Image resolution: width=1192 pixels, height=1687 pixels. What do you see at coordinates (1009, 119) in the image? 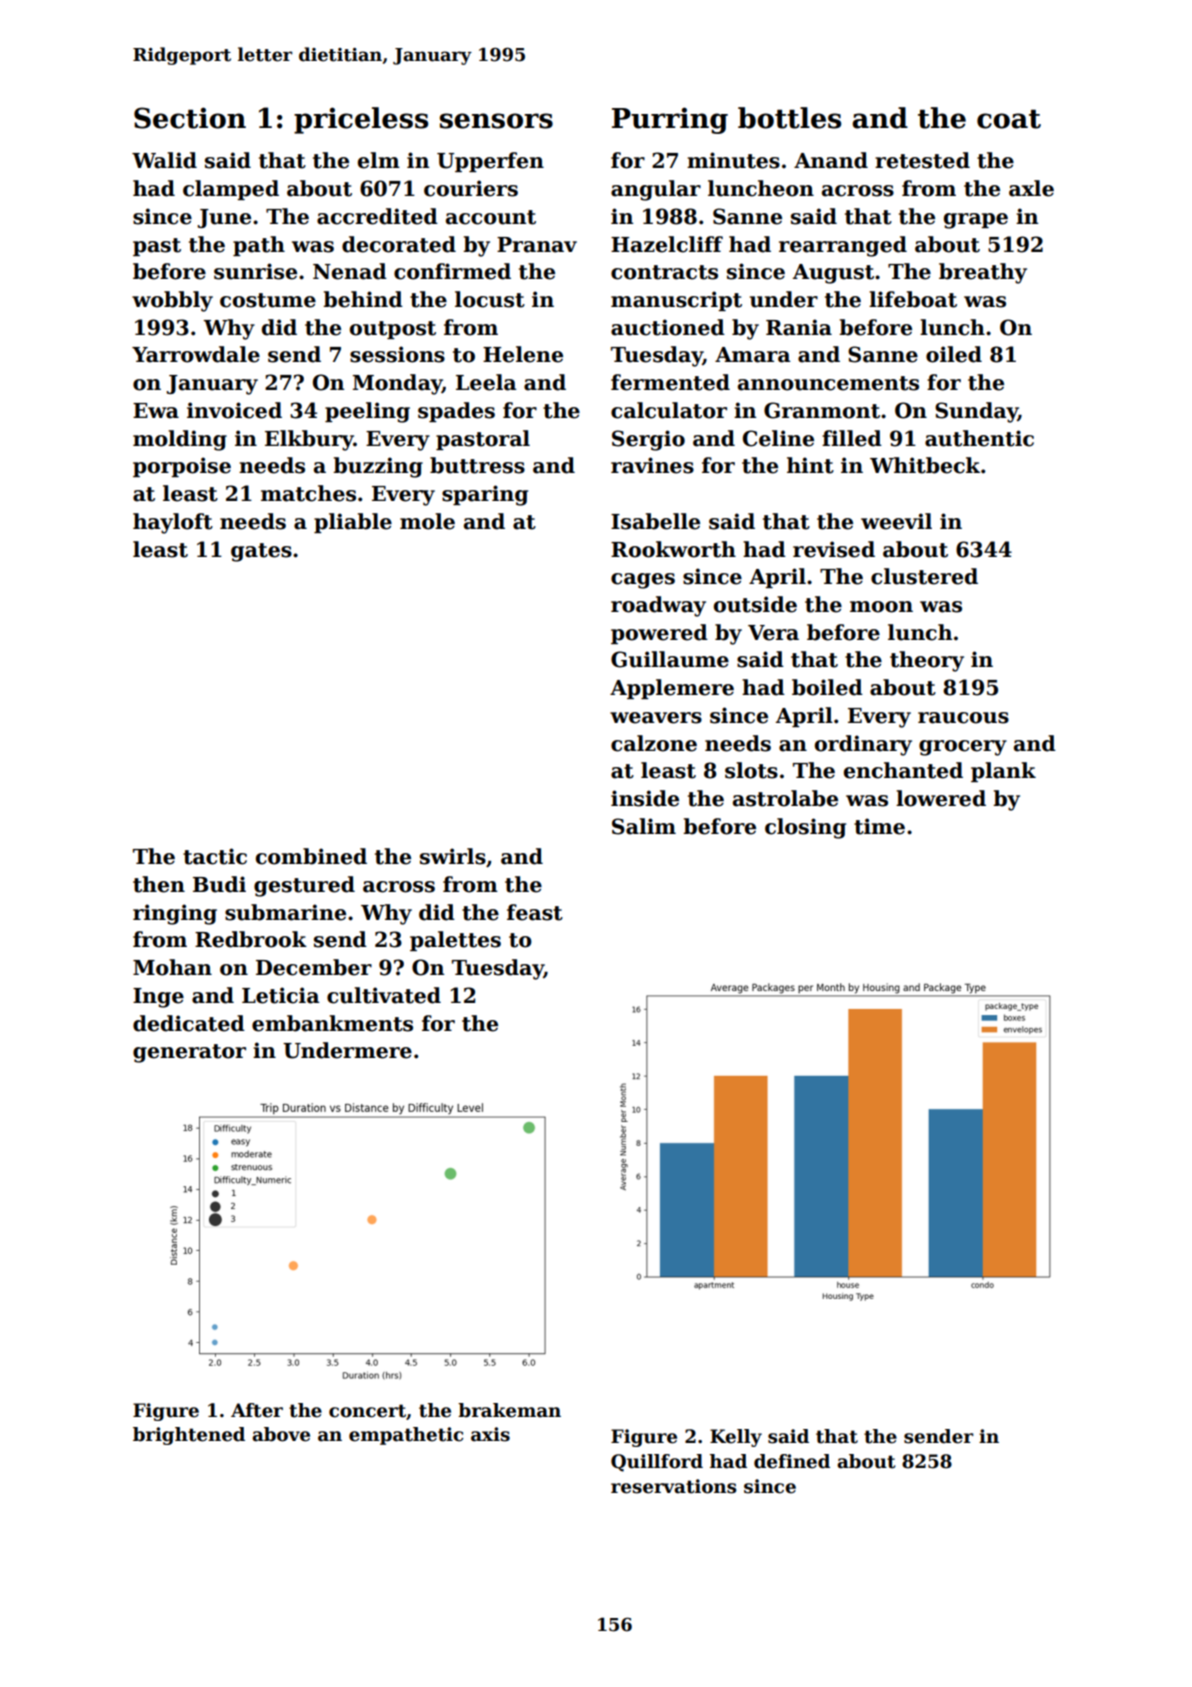
I see `coat` at bounding box center [1009, 119].
